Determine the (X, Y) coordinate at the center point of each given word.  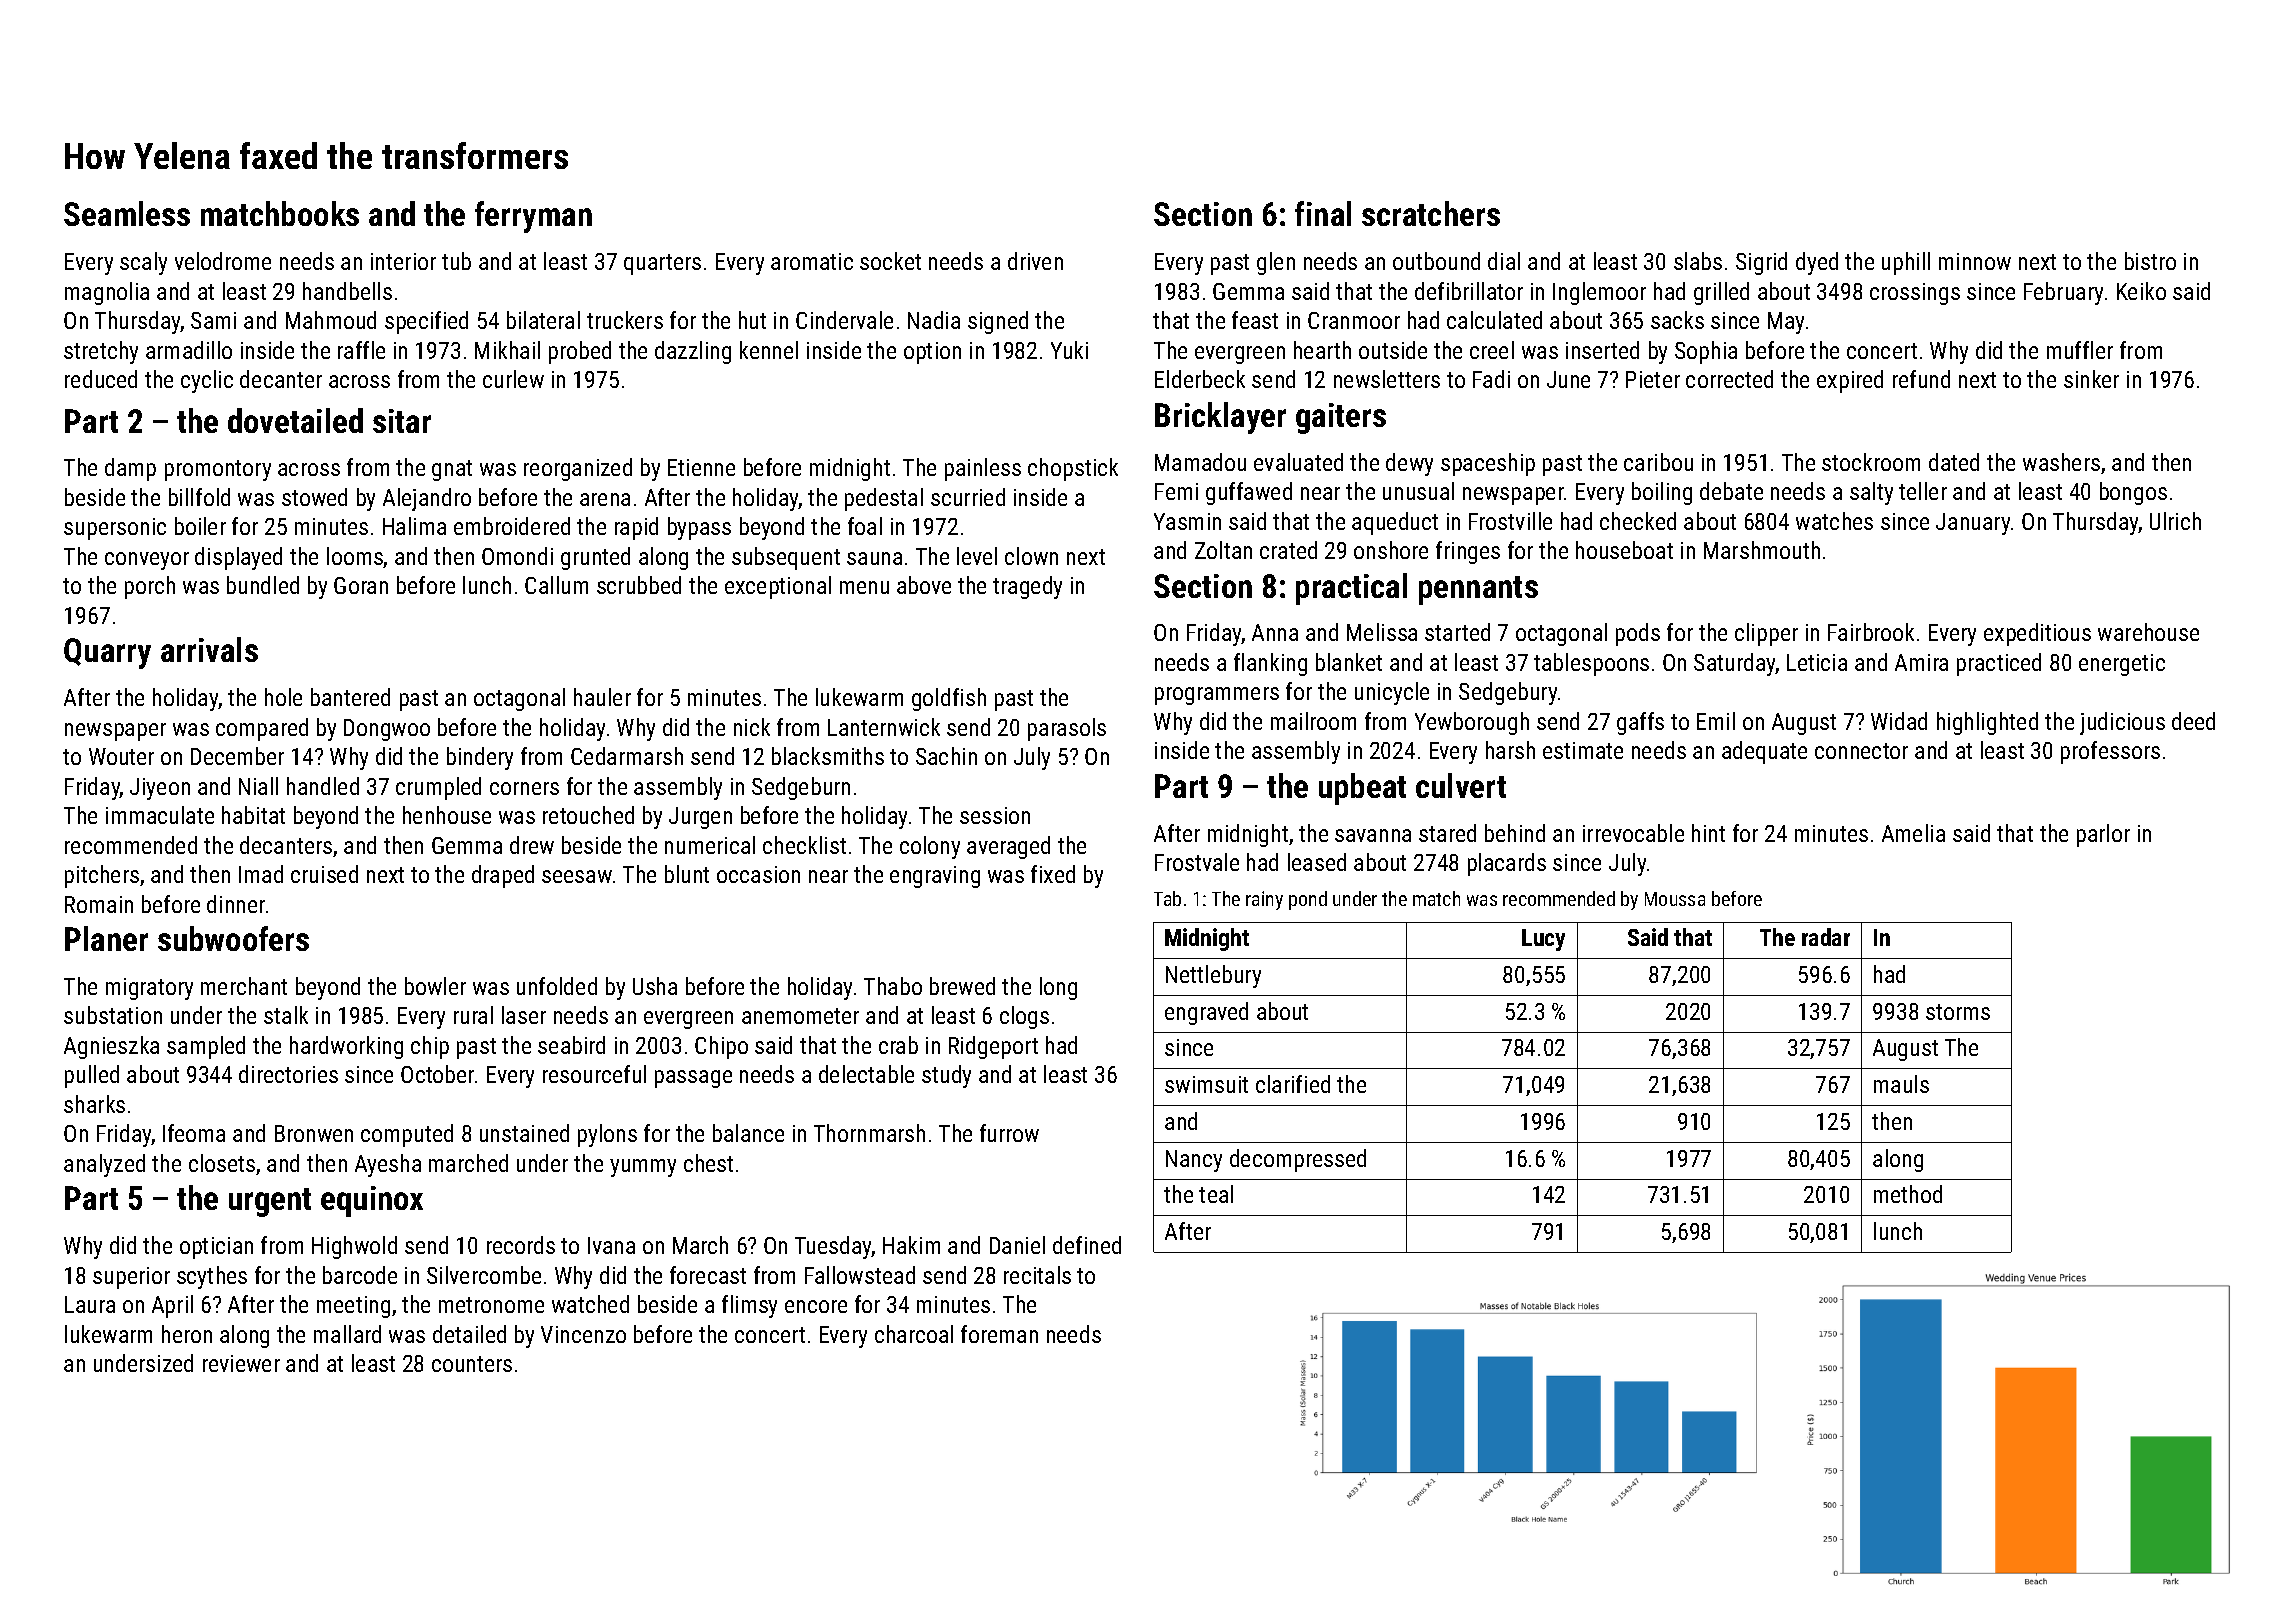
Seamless (127, 213)
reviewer (241, 1363)
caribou (1658, 462)
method (1908, 1194)
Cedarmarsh (627, 756)
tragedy (1027, 587)
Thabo (893, 986)
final (1323, 213)
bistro (2150, 261)
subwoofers (233, 938)
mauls (1901, 1084)
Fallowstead (860, 1275)
